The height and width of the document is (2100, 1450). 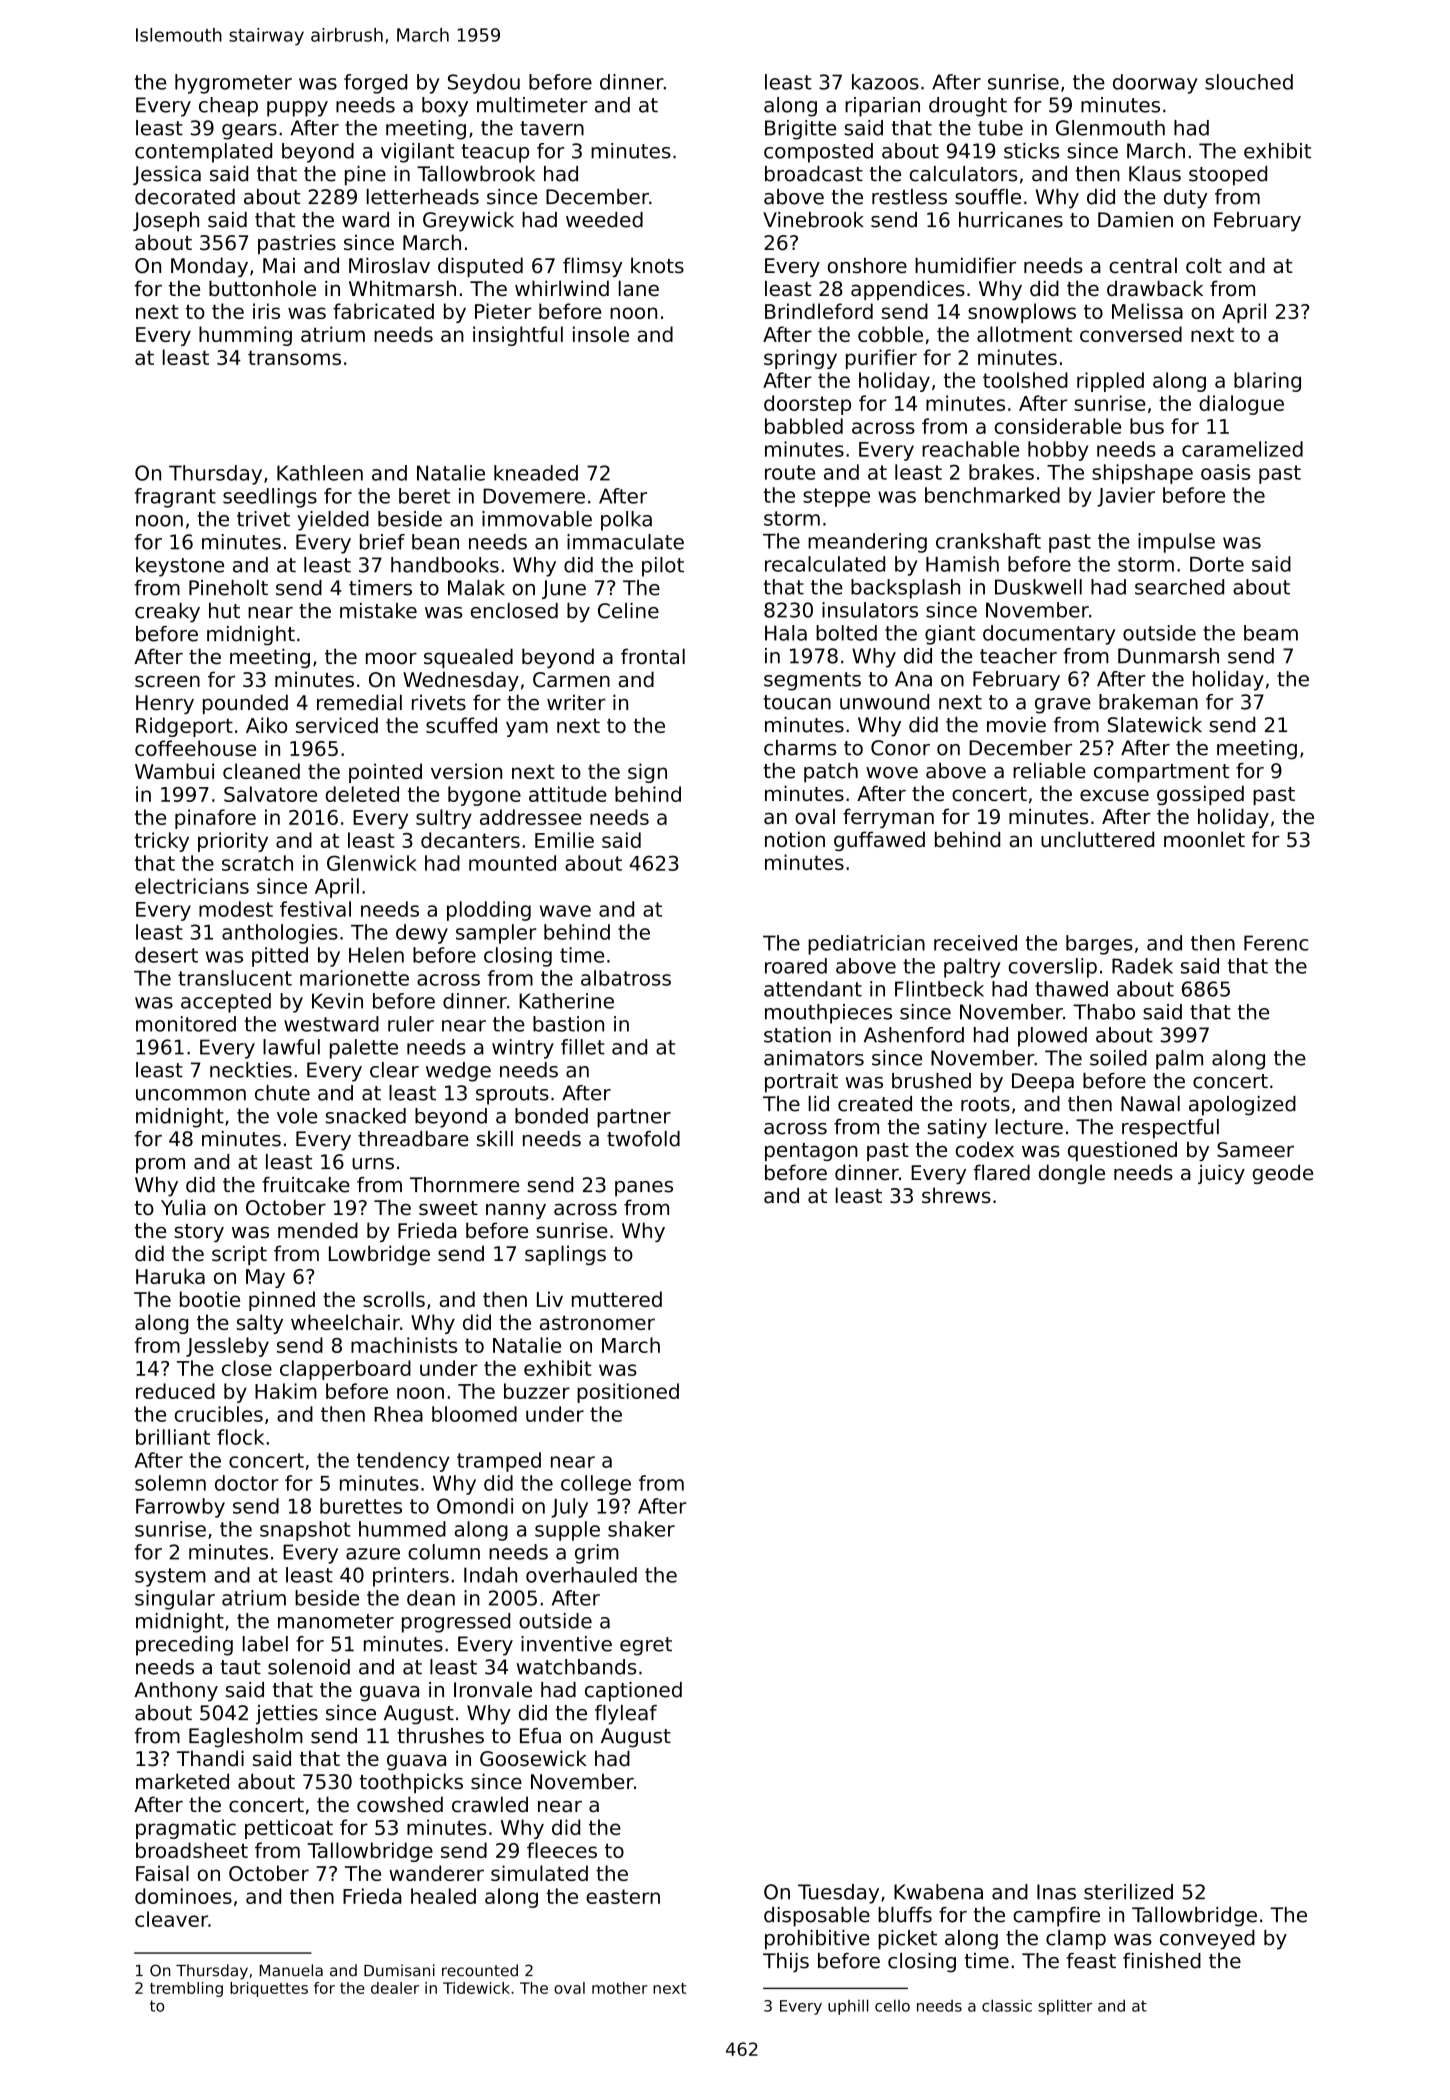 What do you see at coordinates (1031, 151) in the document?
I see `sticks` at bounding box center [1031, 151].
